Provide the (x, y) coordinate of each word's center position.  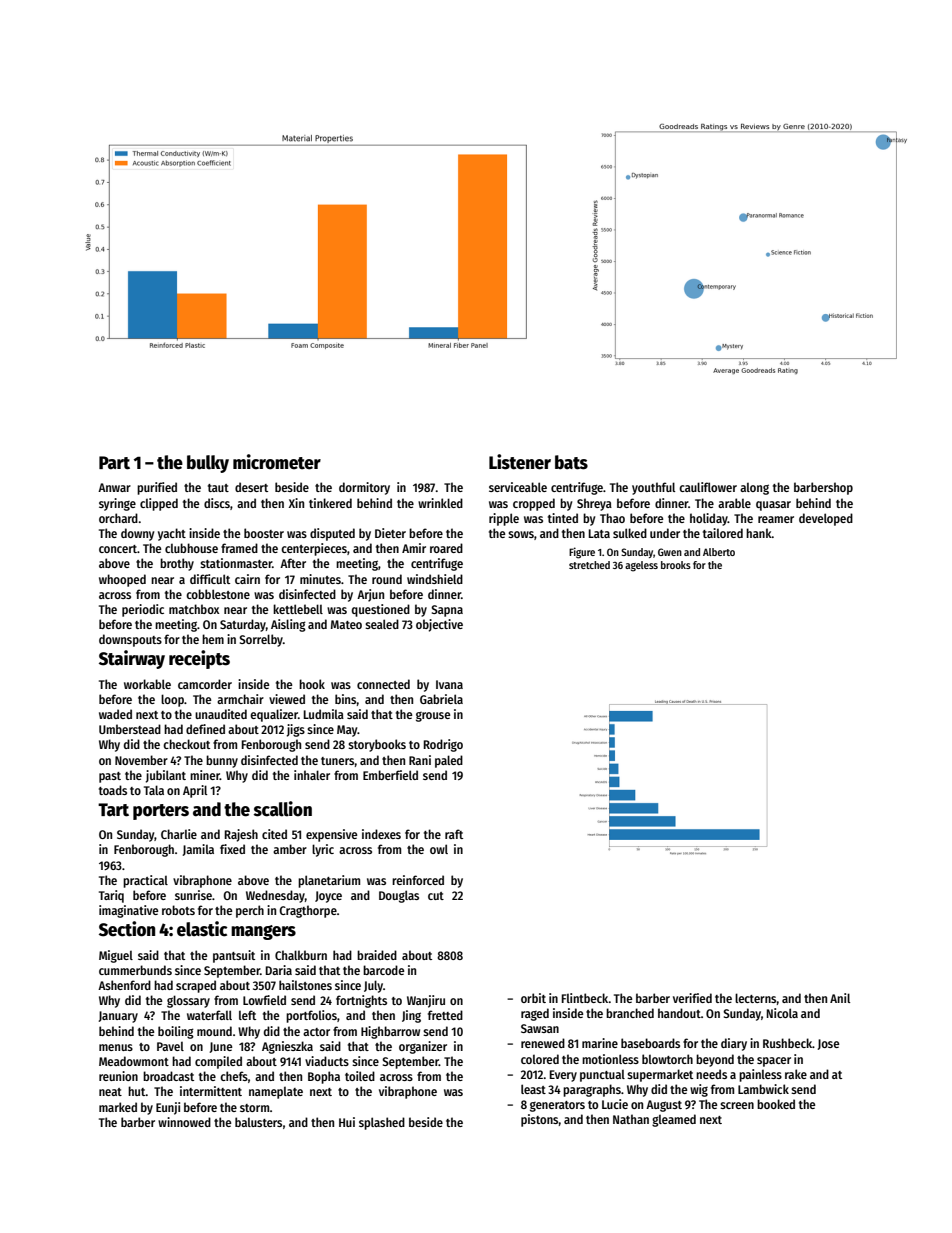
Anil (840, 998)
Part (114, 463)
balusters (258, 1122)
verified (692, 998)
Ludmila (324, 714)
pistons (540, 1120)
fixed (232, 849)
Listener (520, 462)
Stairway (132, 659)
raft (454, 834)
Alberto (719, 552)
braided (377, 955)
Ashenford (124, 985)
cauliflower (708, 487)
